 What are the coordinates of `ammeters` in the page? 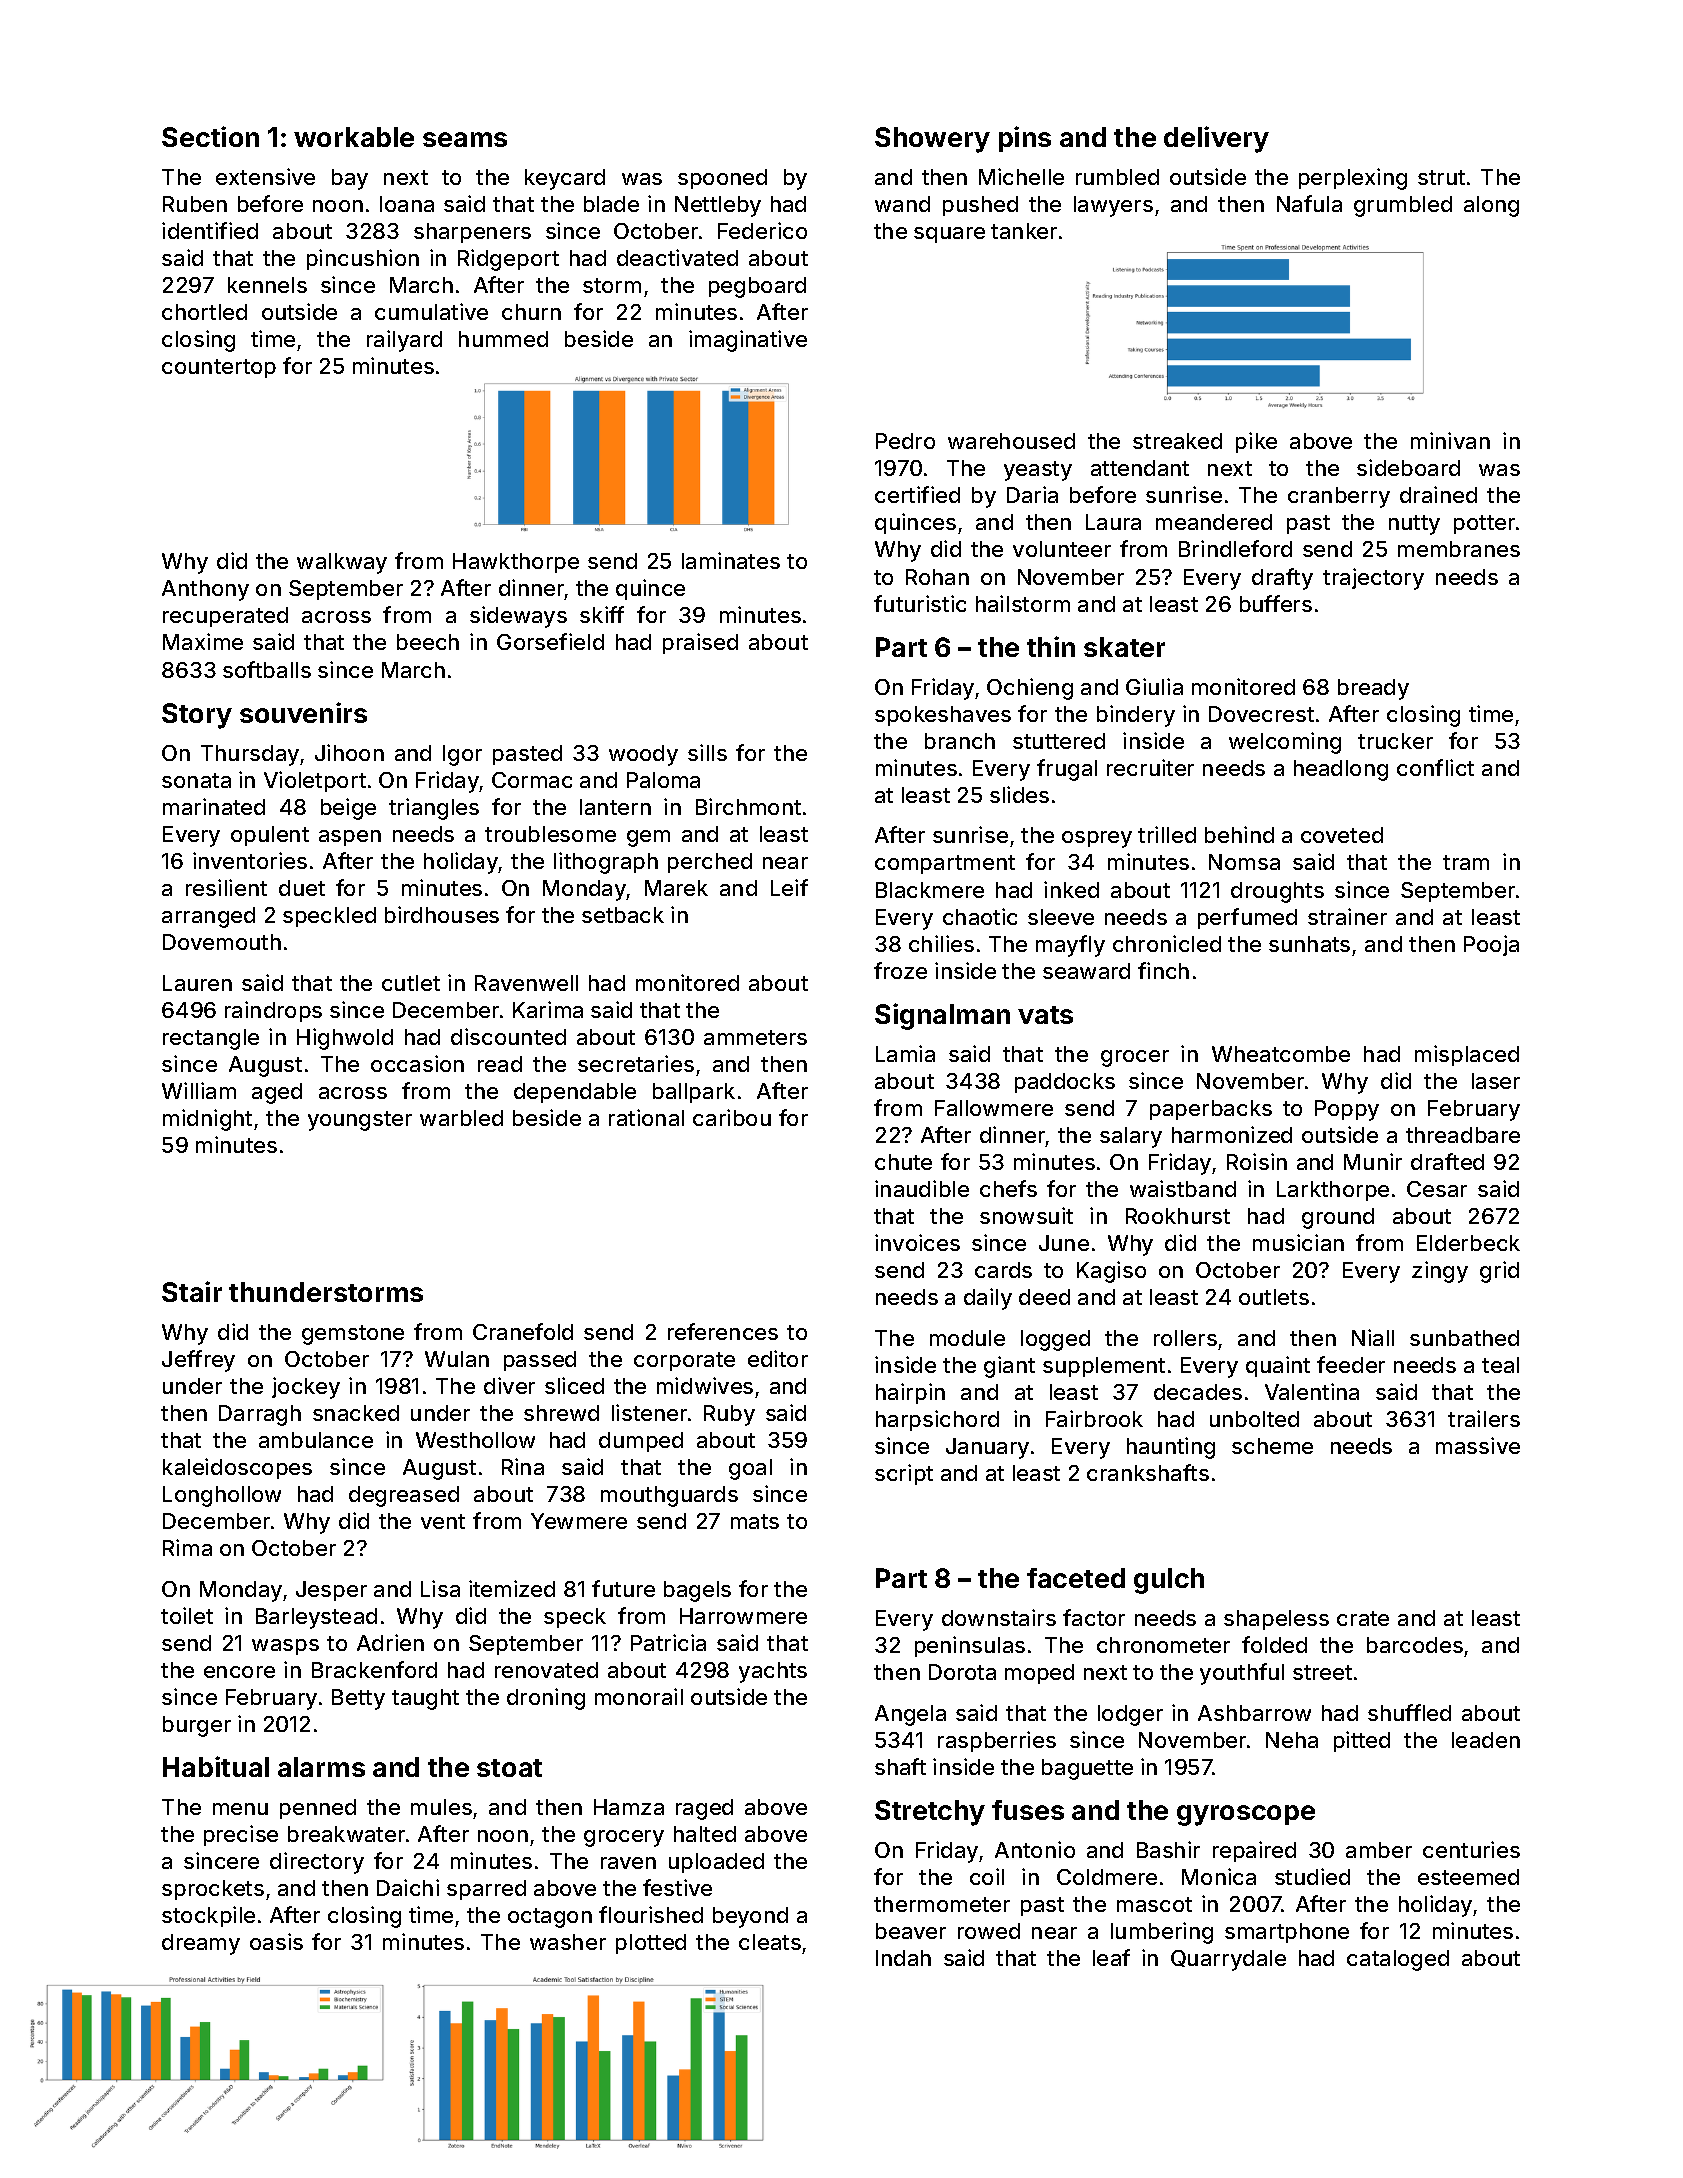 It's located at (755, 1037).
